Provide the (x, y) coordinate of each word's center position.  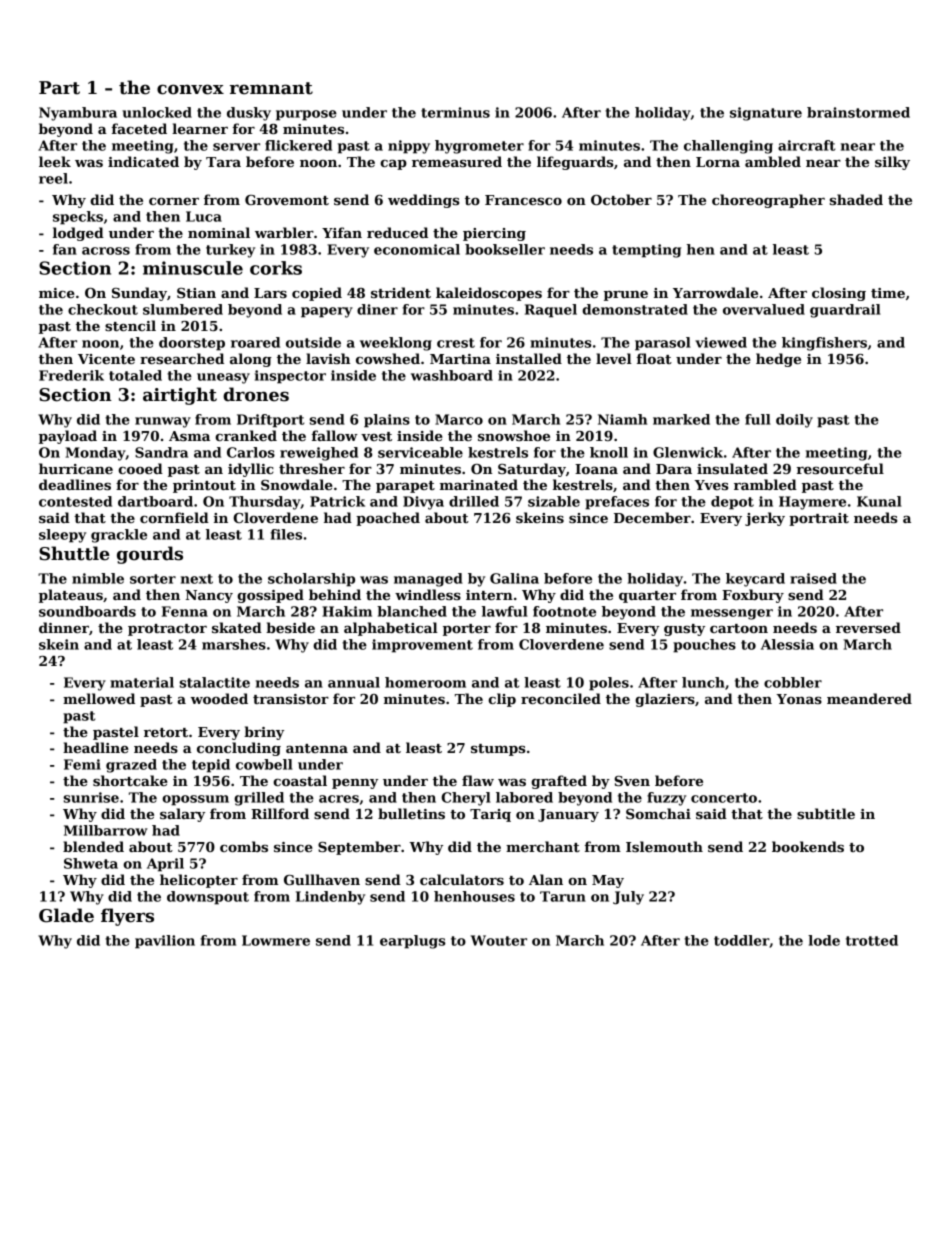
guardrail (845, 311)
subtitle (826, 813)
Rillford (280, 813)
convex (190, 89)
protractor (167, 630)
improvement (422, 646)
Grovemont (287, 200)
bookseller (505, 249)
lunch (703, 682)
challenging (728, 147)
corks (276, 268)
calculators (462, 879)
